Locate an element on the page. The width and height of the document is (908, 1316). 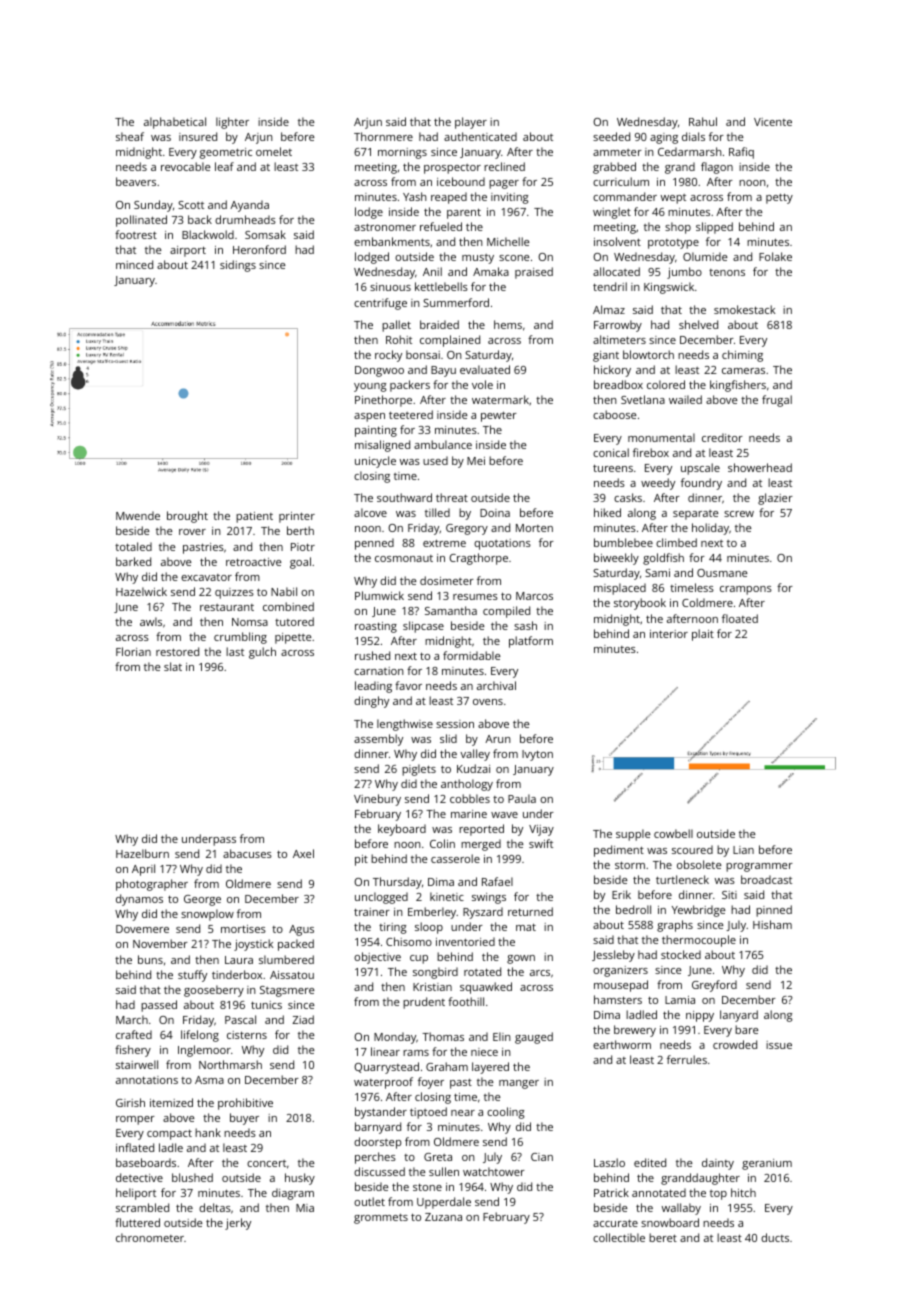
sheaf is located at coordinates (130, 136).
